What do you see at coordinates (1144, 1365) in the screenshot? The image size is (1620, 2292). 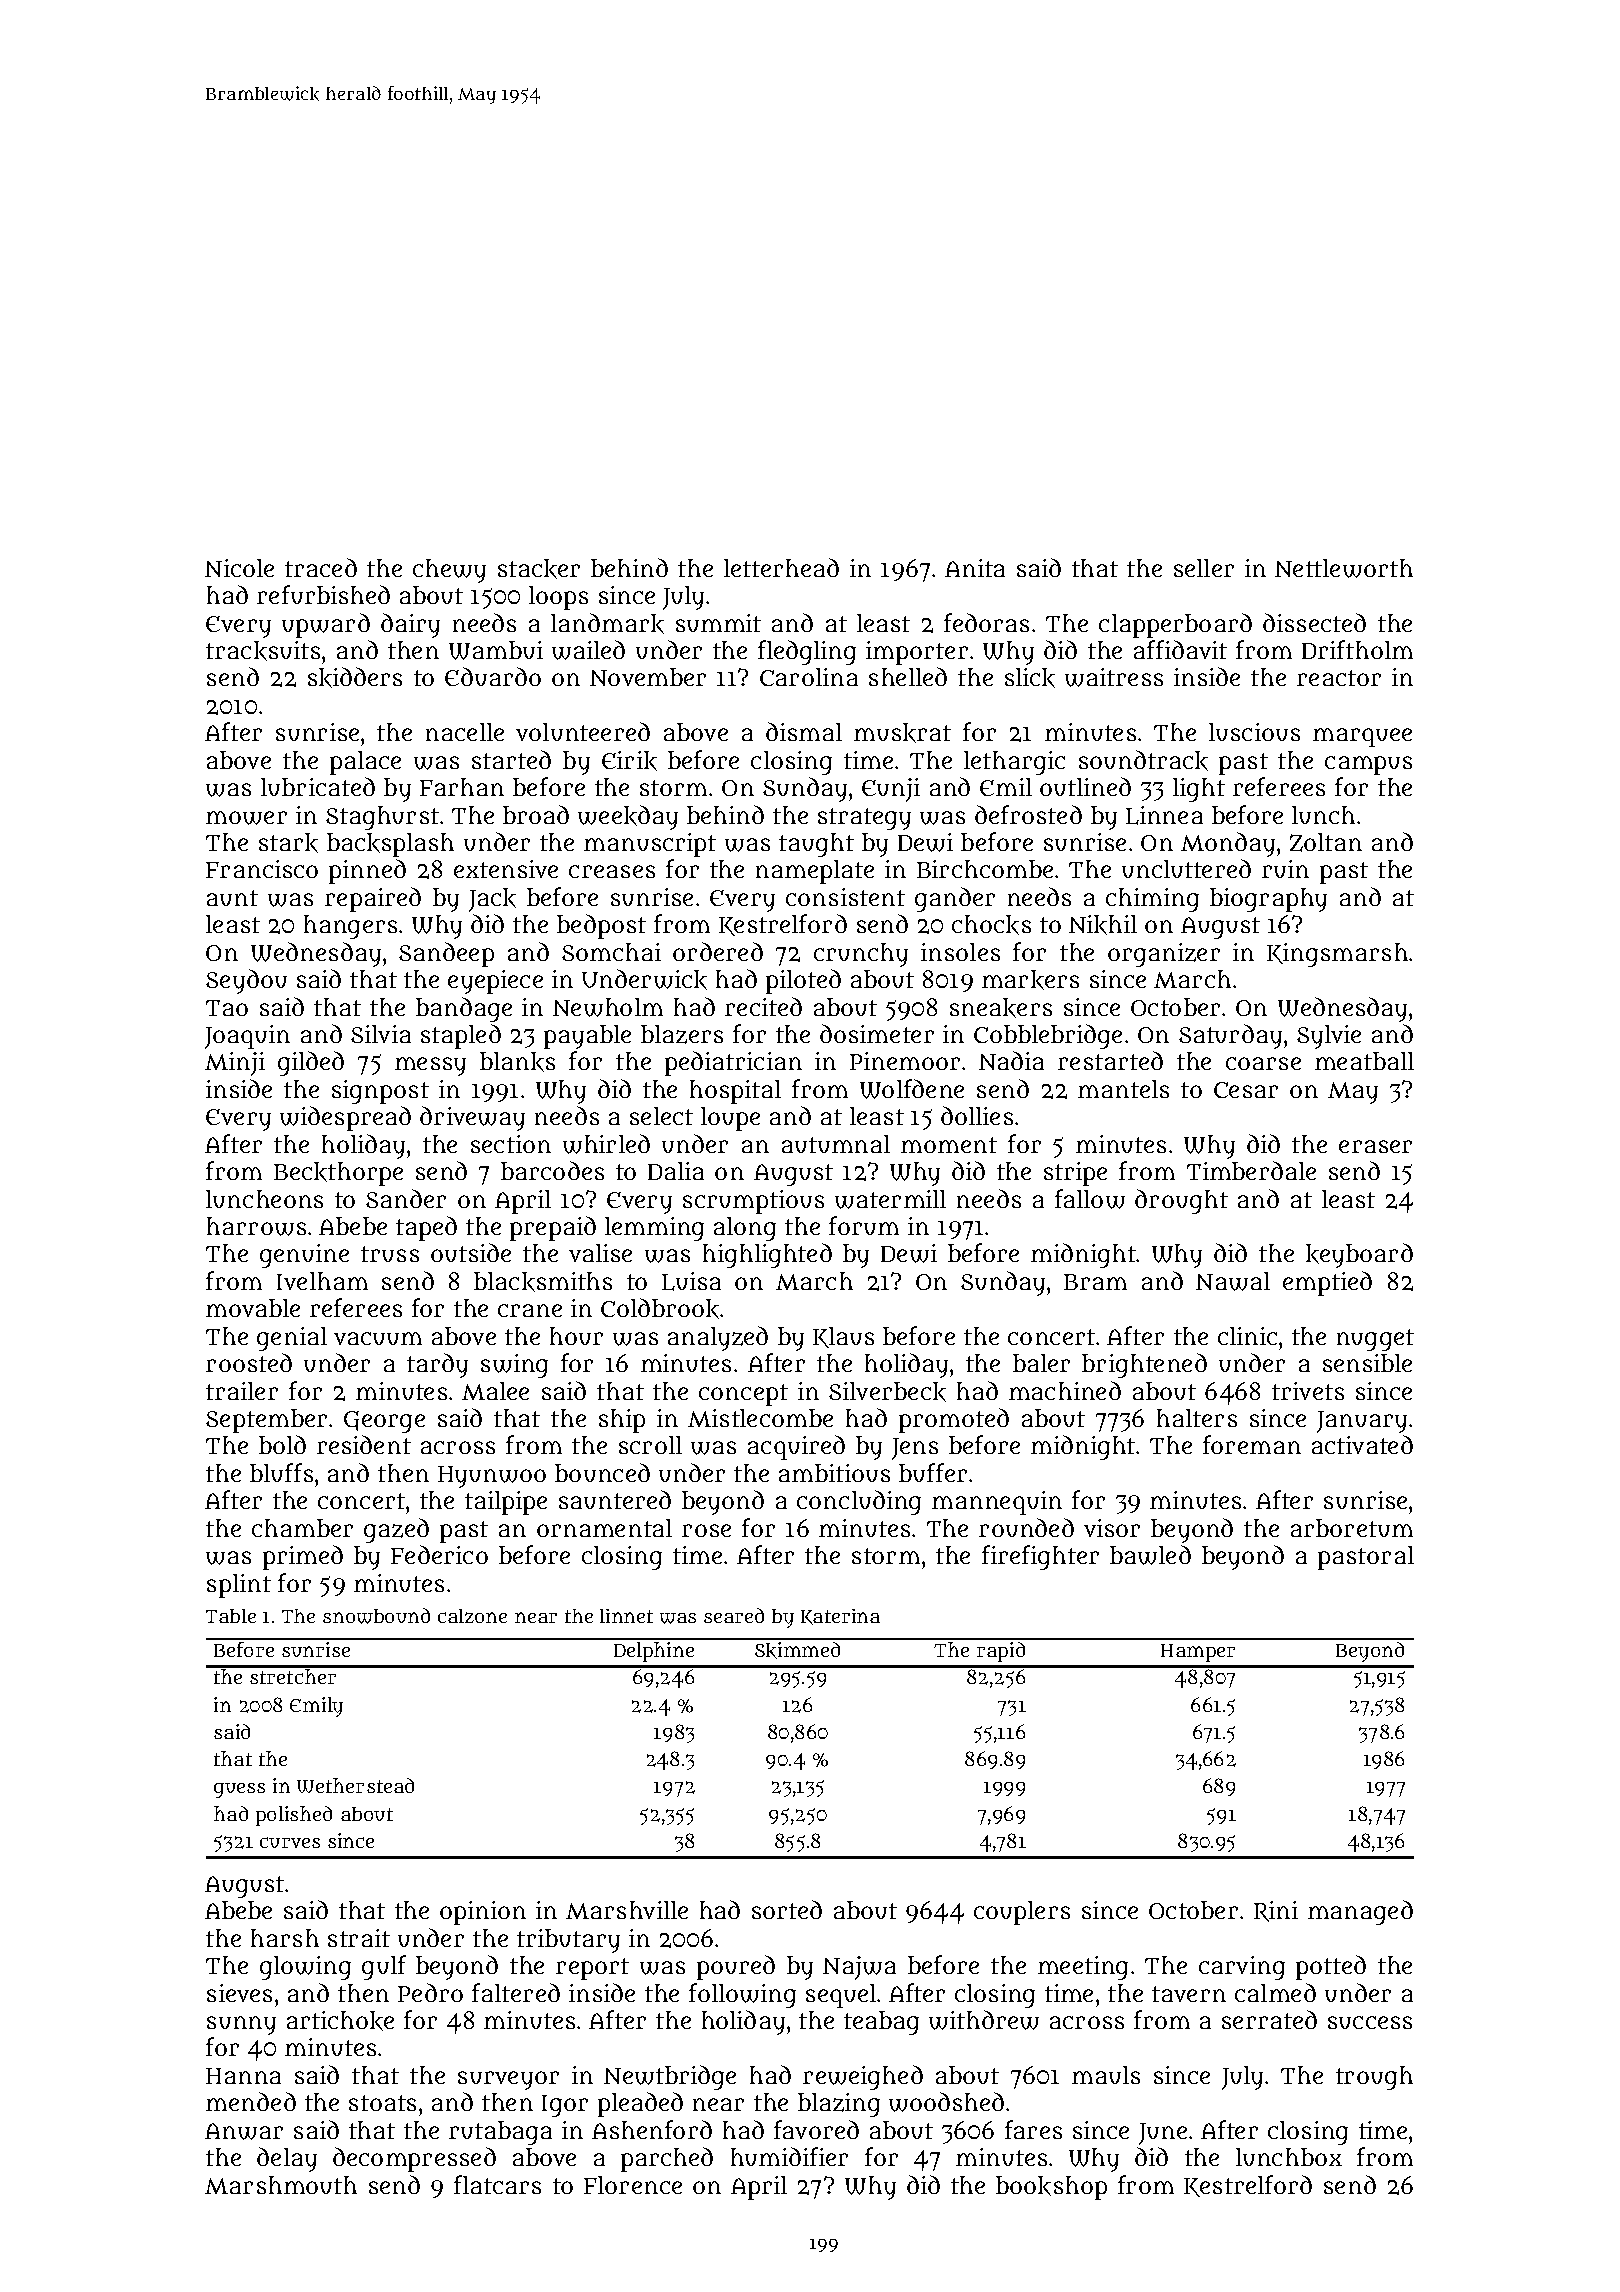 I see `brightened` at bounding box center [1144, 1365].
